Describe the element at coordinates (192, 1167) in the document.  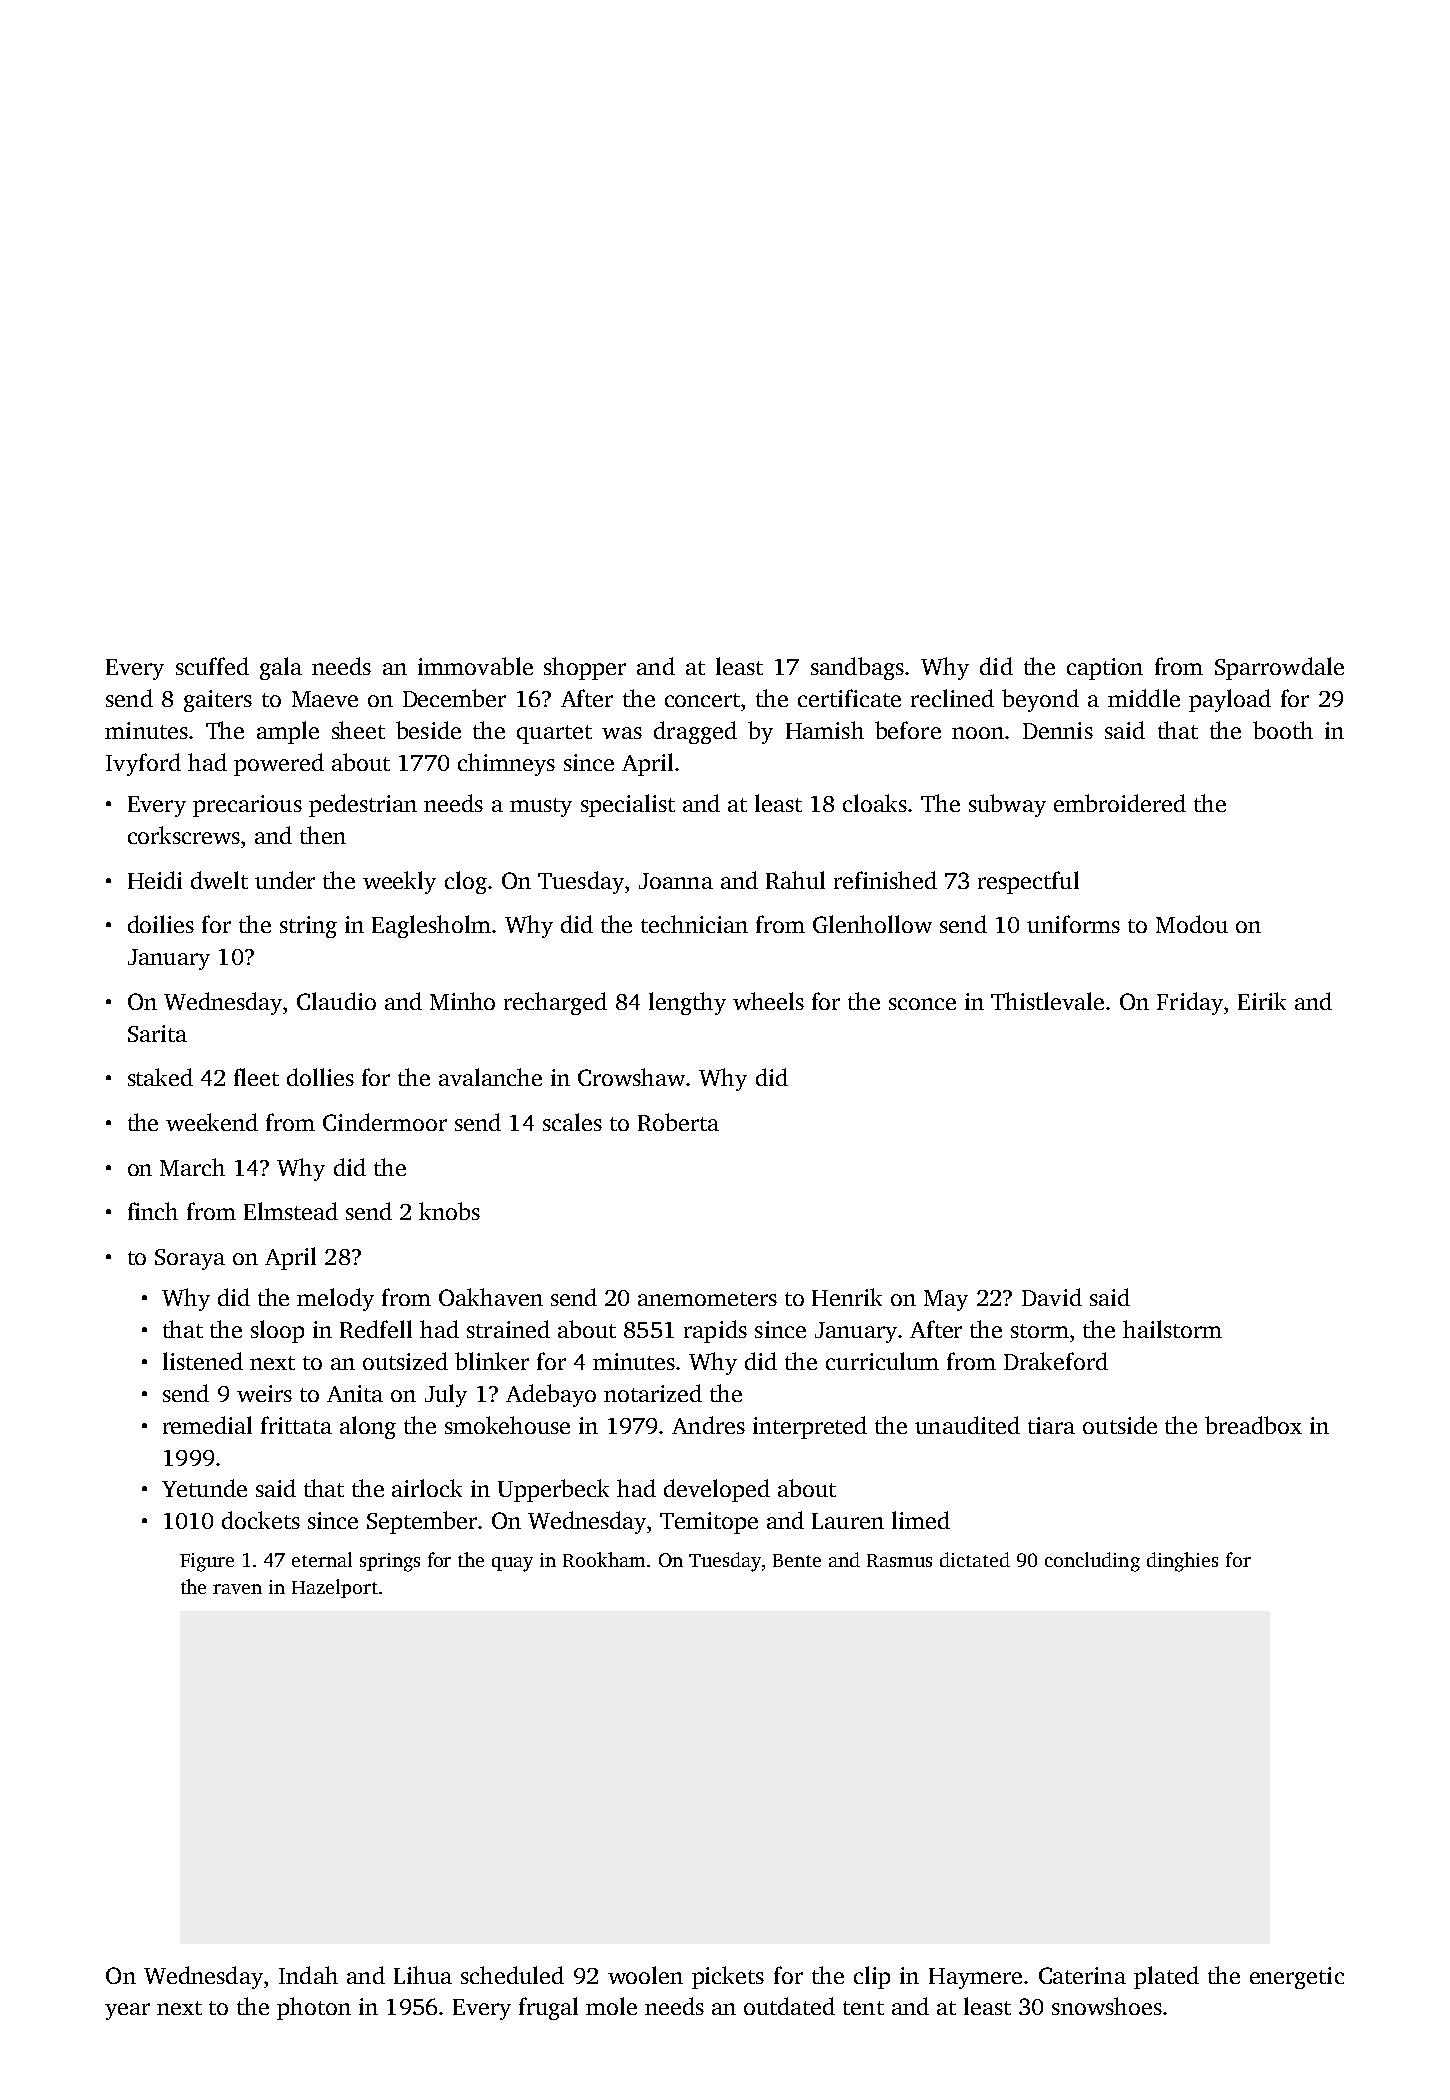
I see `March` at that location.
